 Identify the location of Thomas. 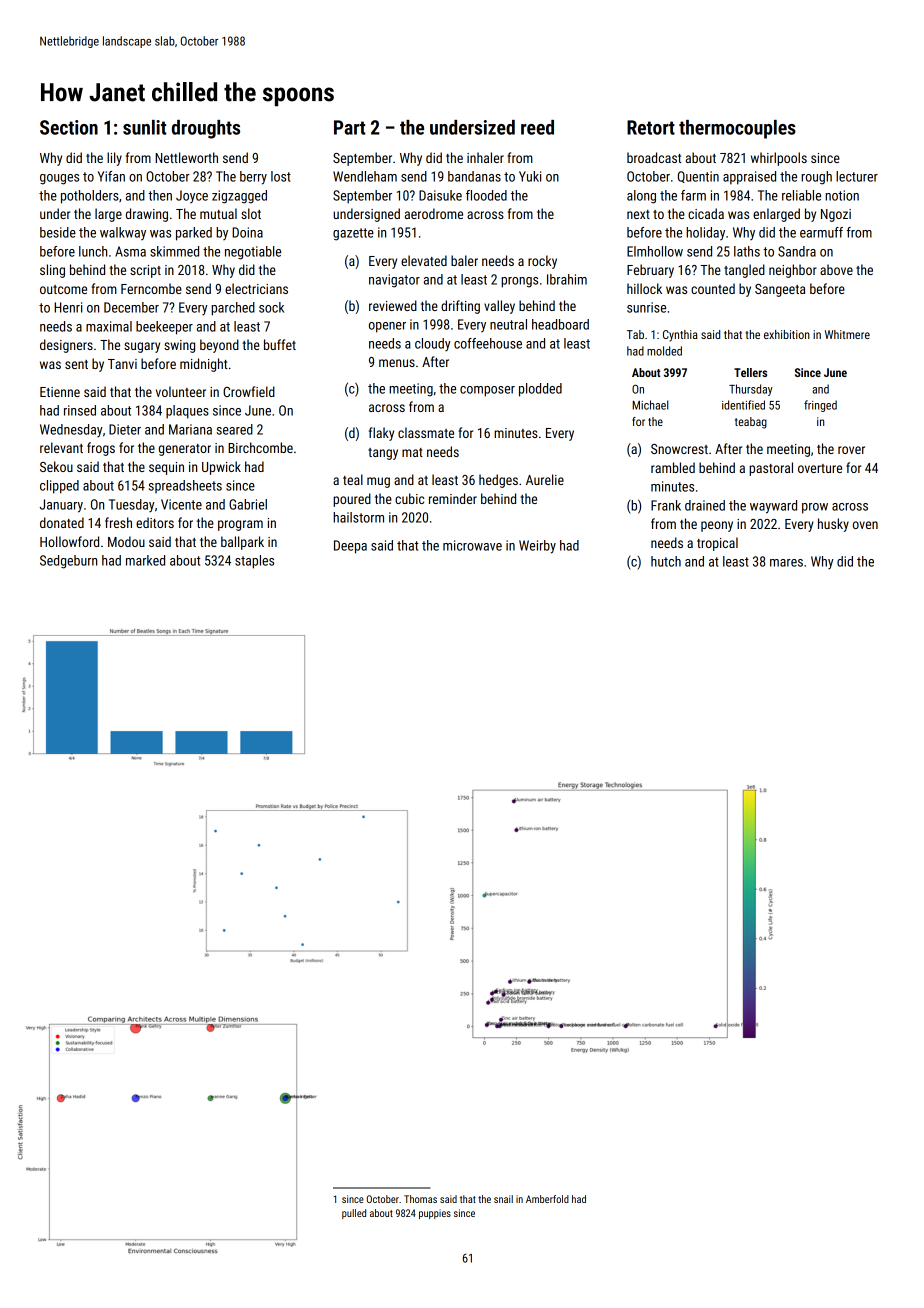
(420, 1199).
